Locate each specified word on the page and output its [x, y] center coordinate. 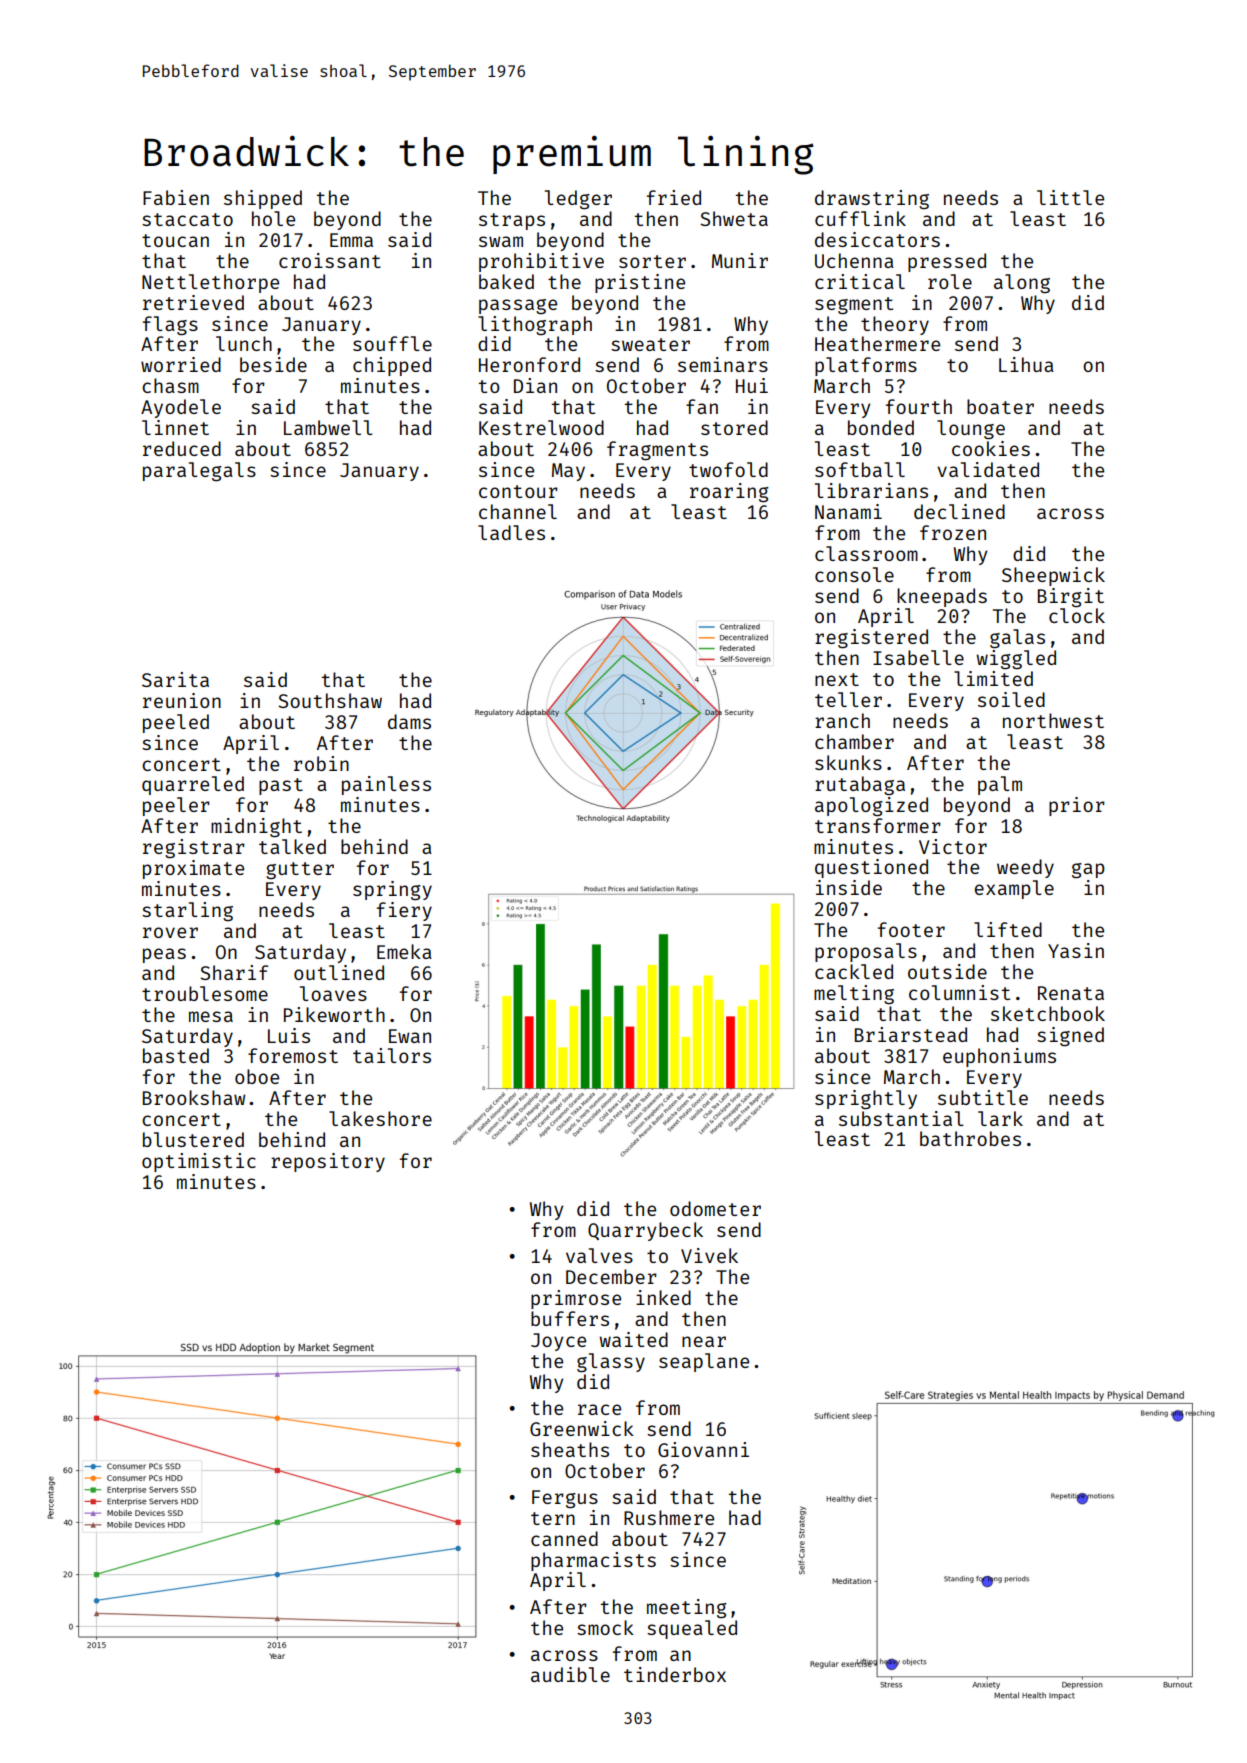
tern [553, 1518]
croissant [330, 260]
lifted [1008, 929]
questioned [871, 868]
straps [512, 221]
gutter [300, 870]
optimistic [199, 1162]
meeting [686, 1608]
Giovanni [703, 1449]
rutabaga [860, 785]
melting [854, 994]
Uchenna [854, 260]
